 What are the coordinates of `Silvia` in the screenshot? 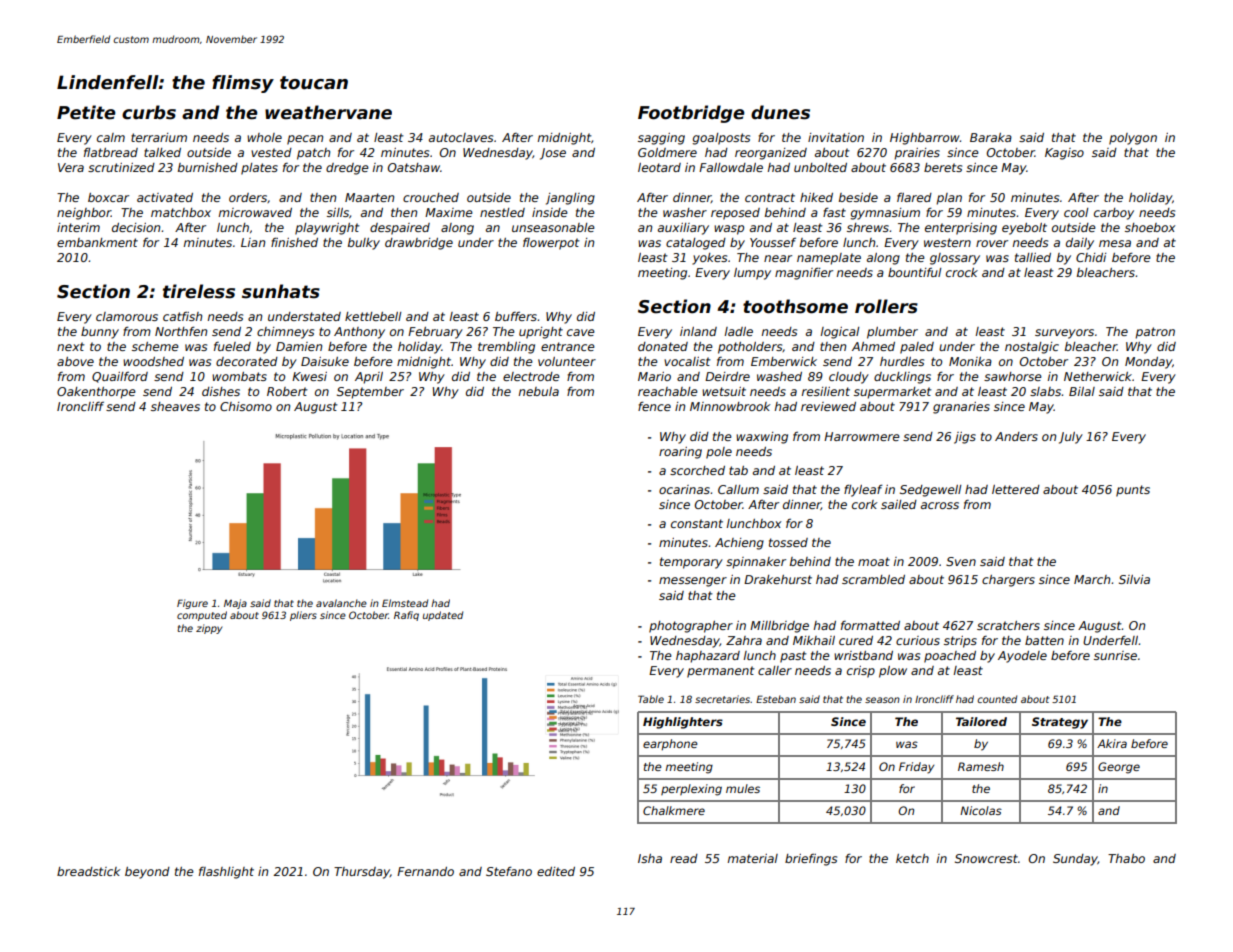 It's located at (1134, 579).
